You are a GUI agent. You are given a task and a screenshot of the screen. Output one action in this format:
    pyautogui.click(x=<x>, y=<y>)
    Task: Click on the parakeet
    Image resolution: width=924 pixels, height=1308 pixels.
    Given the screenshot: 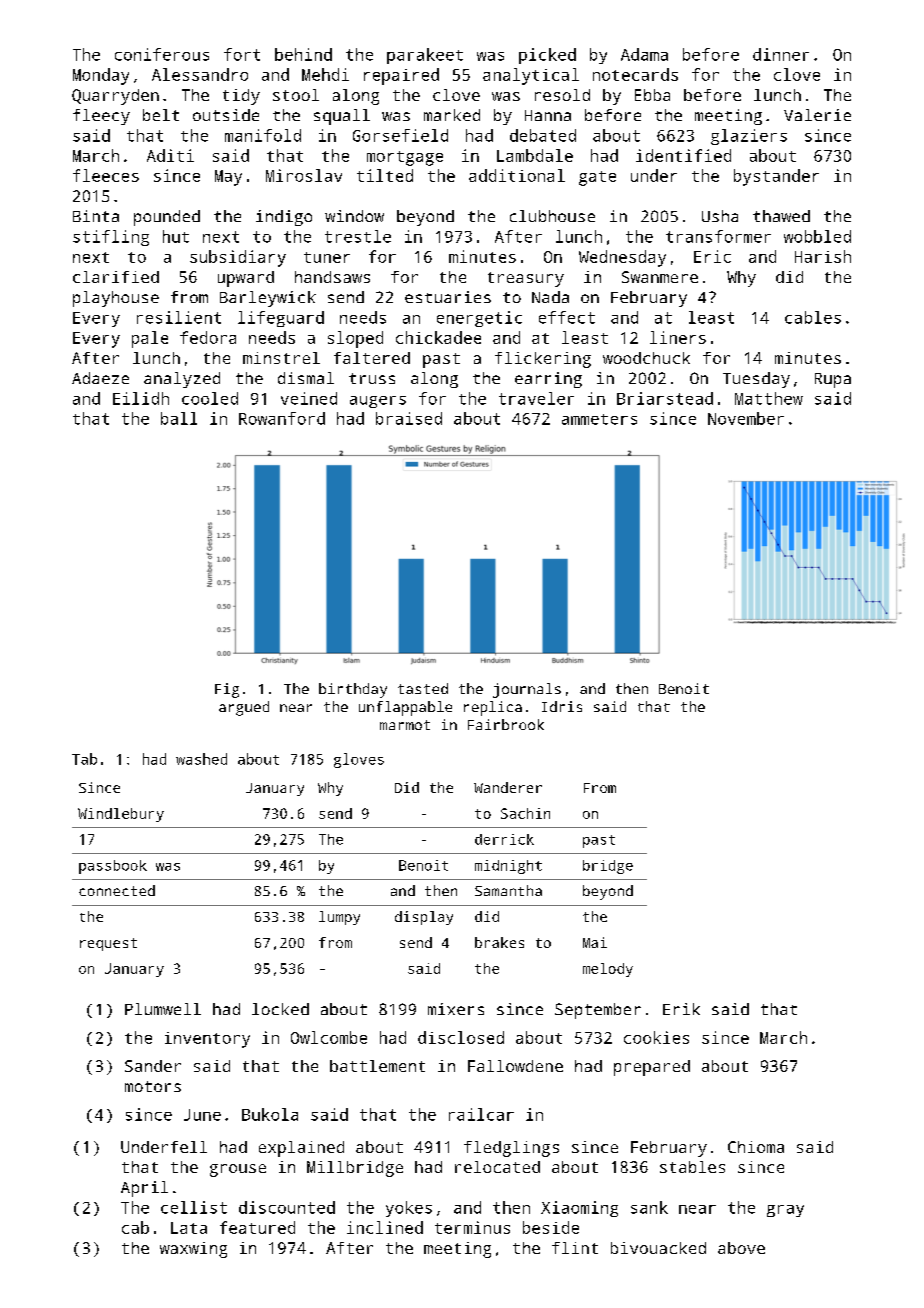 What is the action you would take?
    pyautogui.click(x=425, y=56)
